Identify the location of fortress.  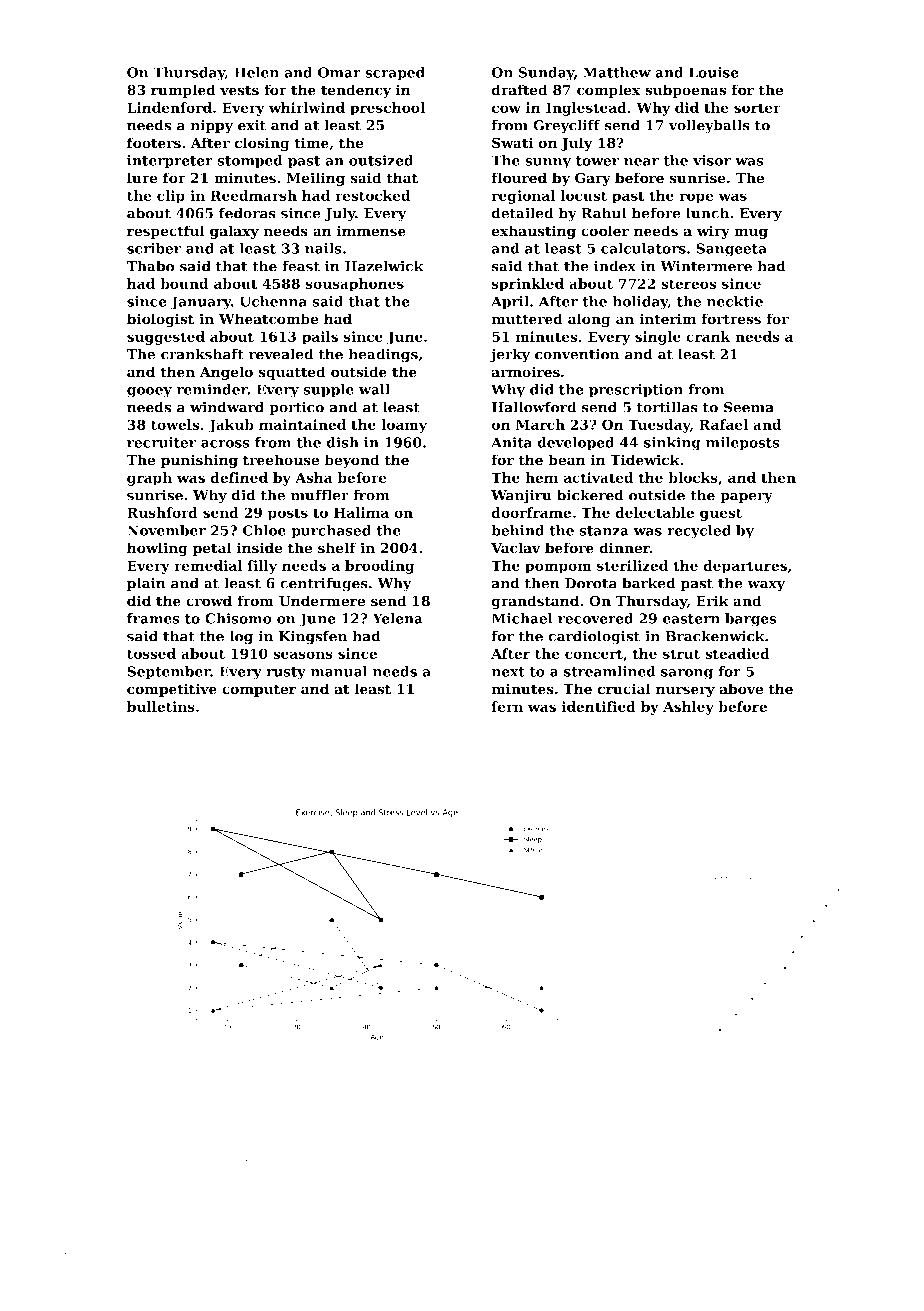
(731, 319).
